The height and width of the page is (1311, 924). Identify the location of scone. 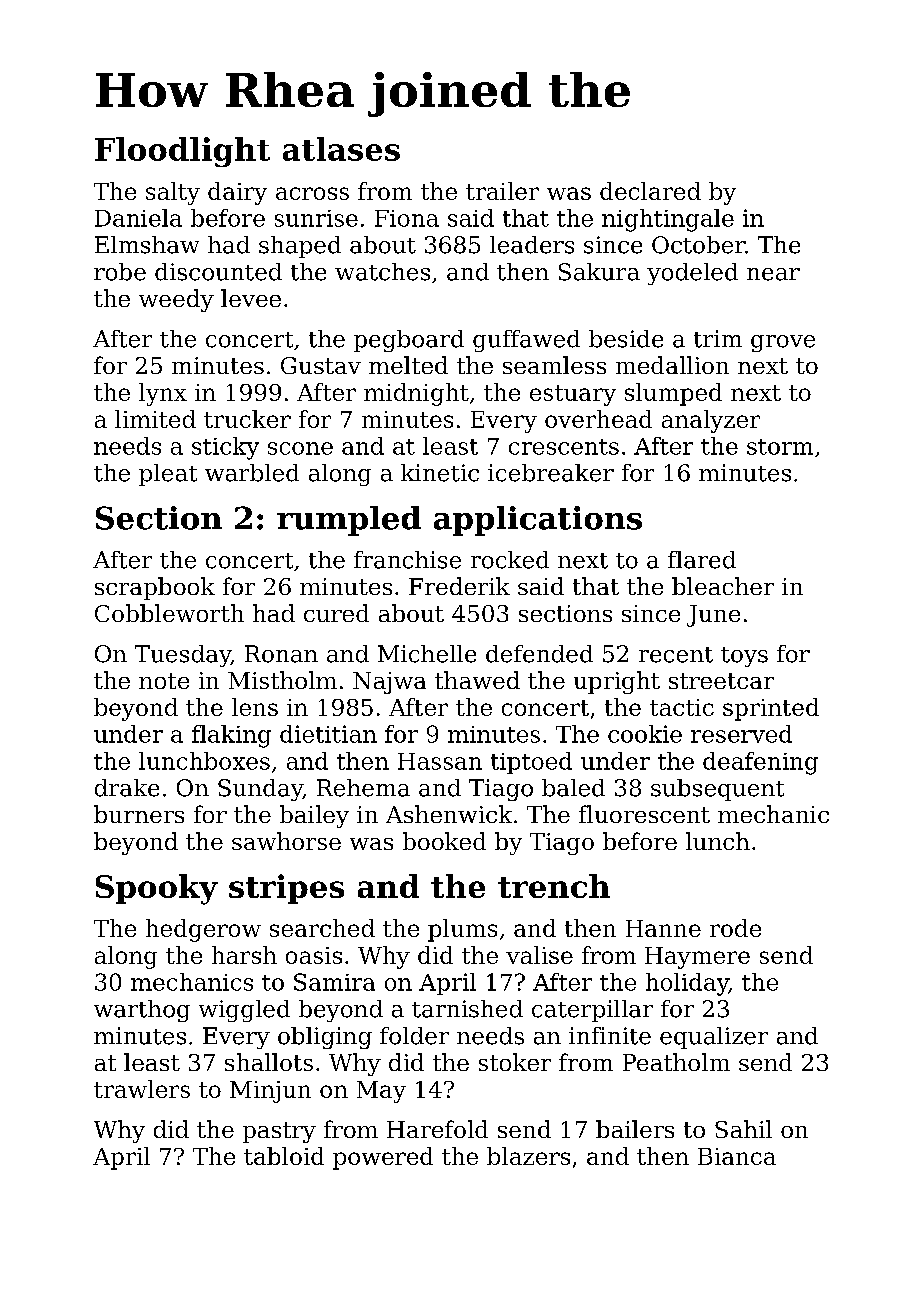
(300, 448).
